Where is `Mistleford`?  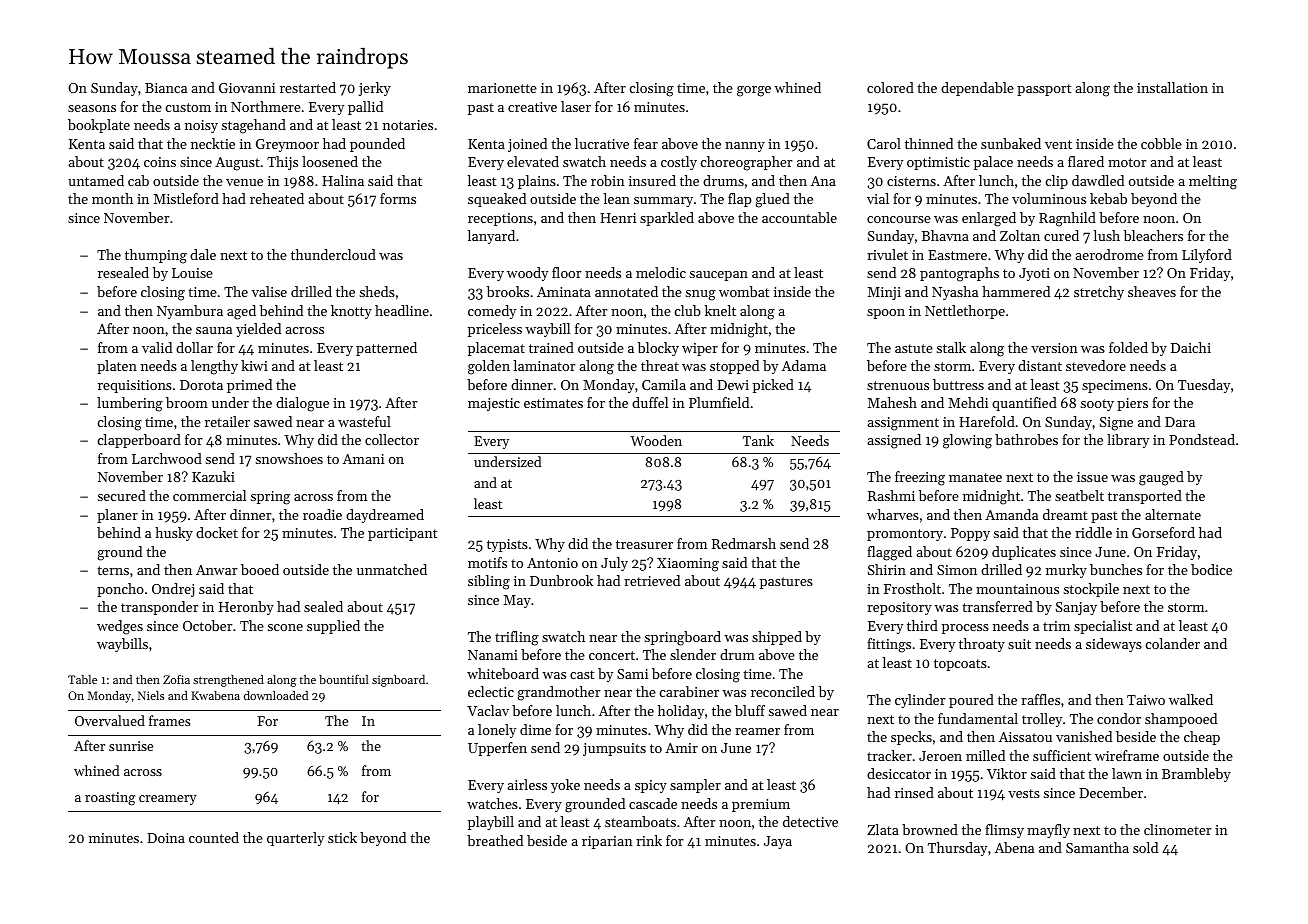 Mistleford is located at coordinates (186, 198).
